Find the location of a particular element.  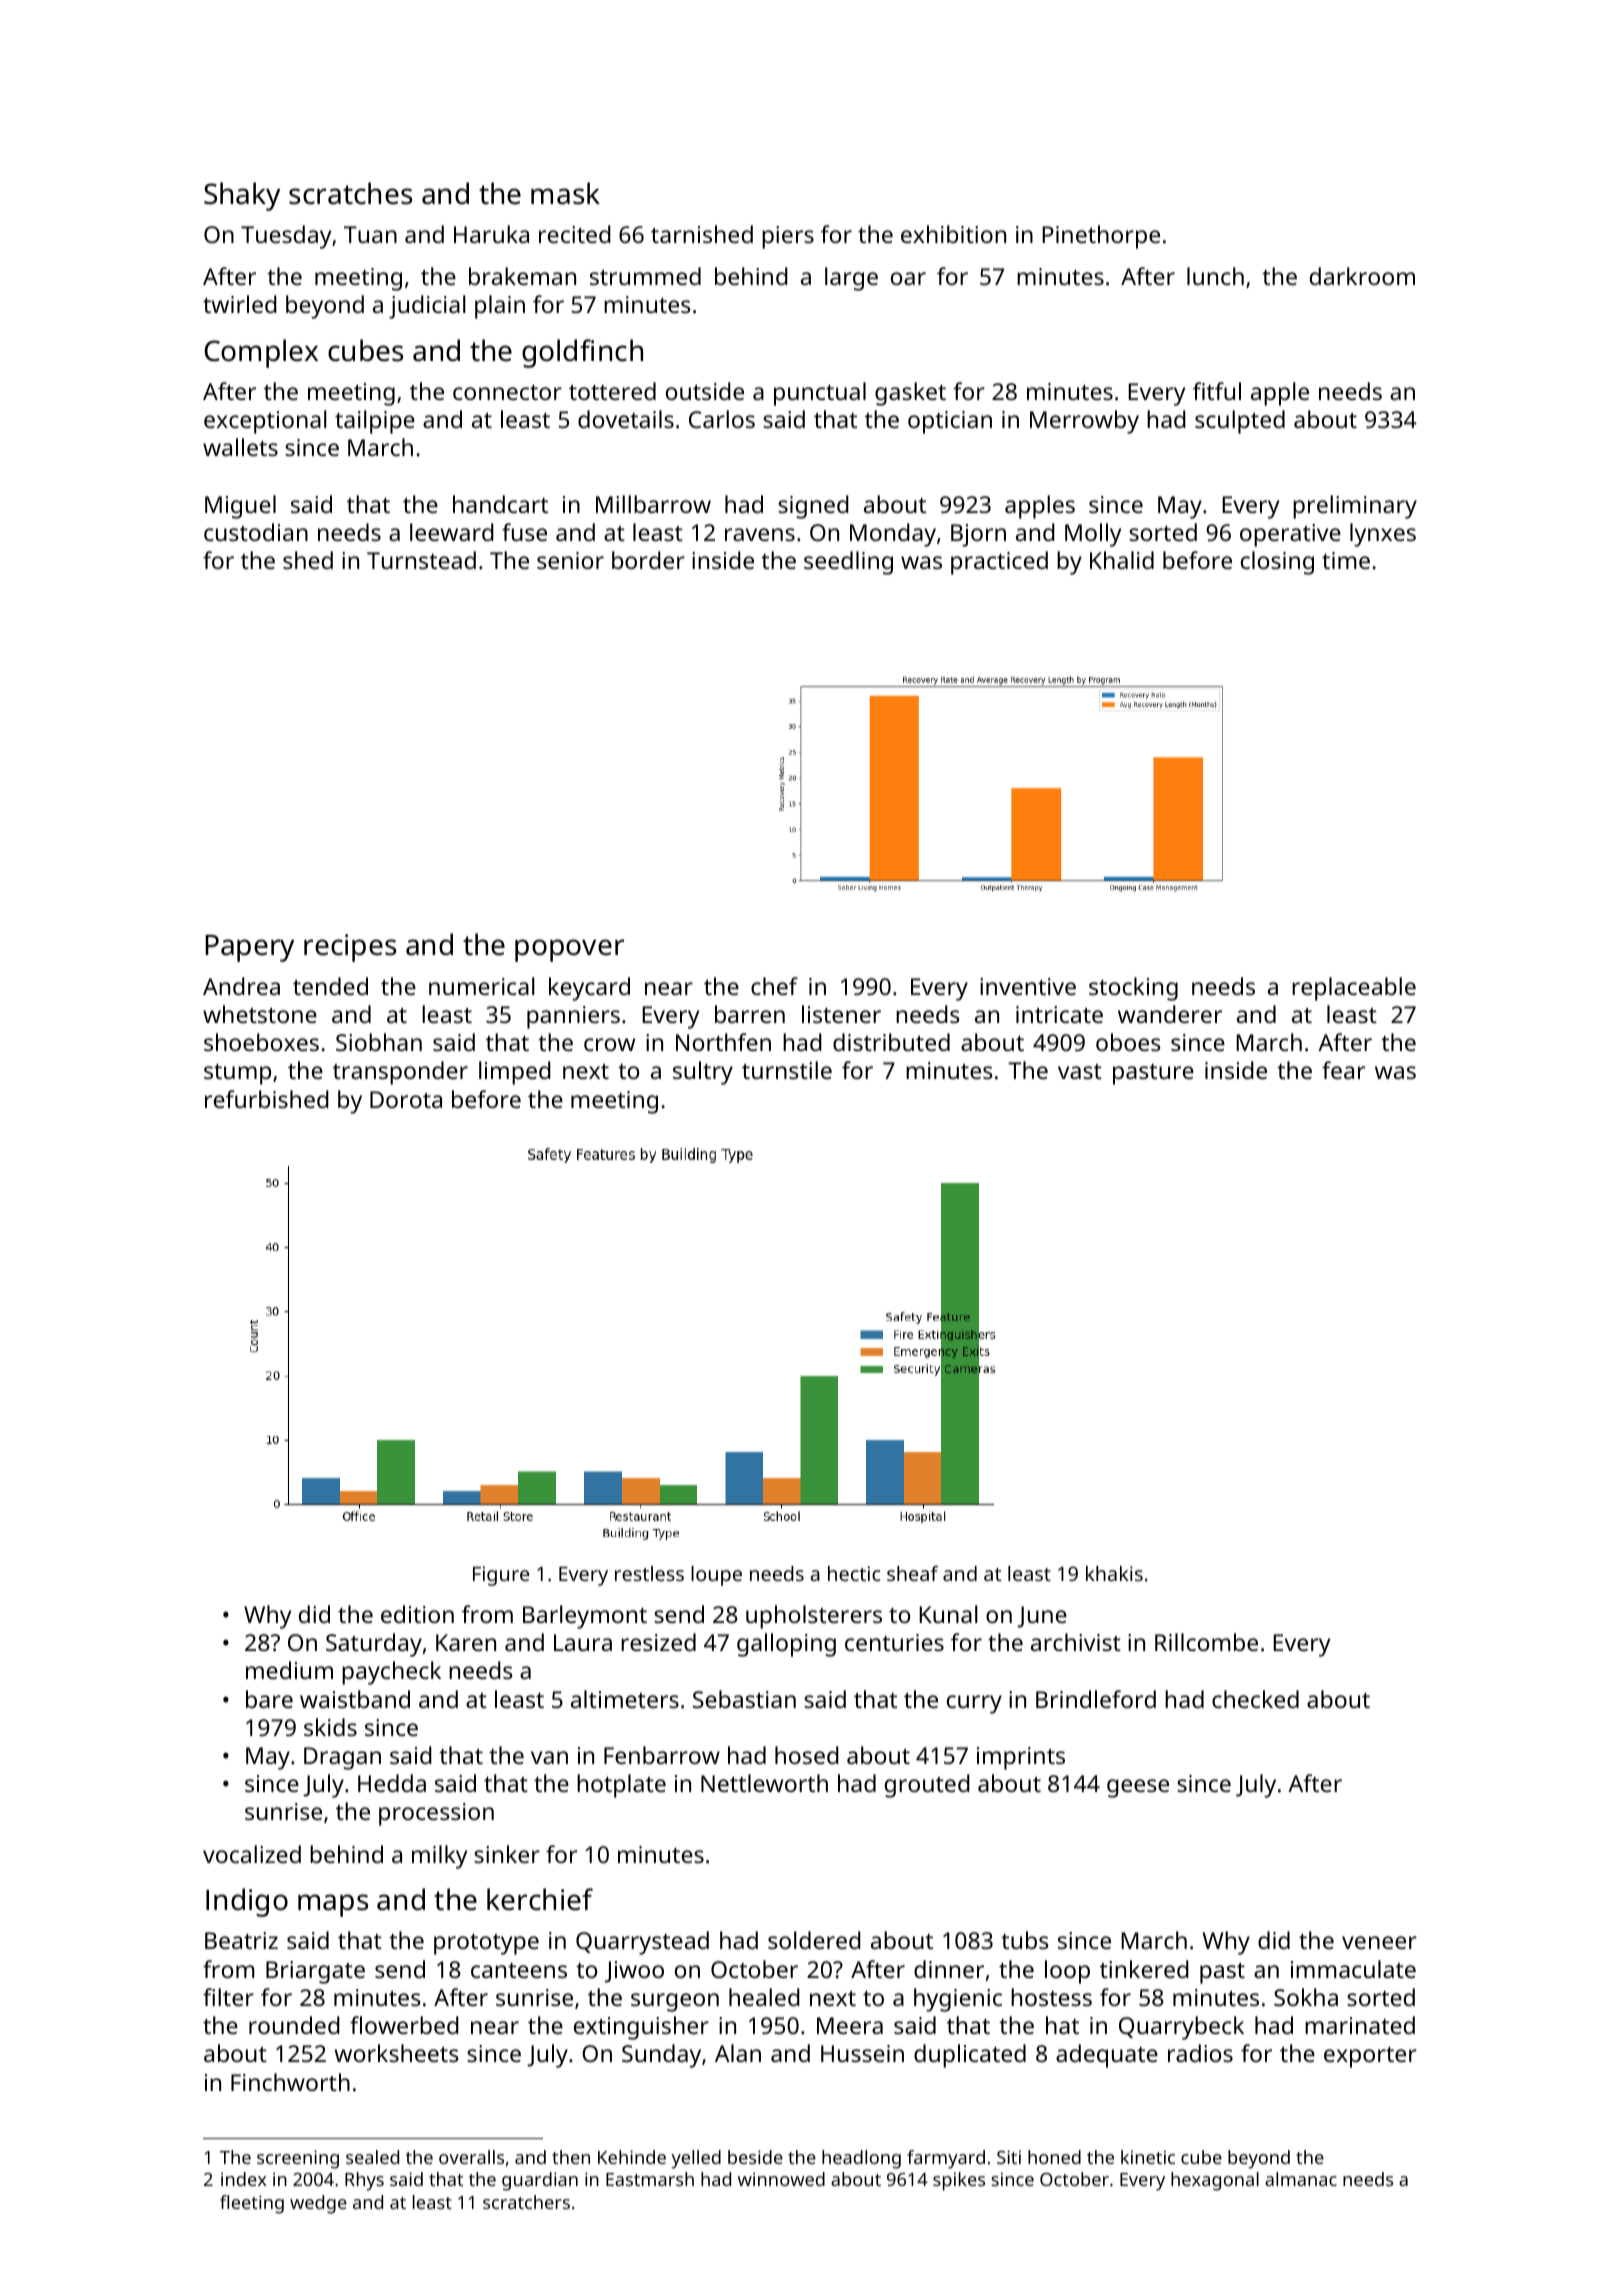

piers is located at coordinates (788, 237).
